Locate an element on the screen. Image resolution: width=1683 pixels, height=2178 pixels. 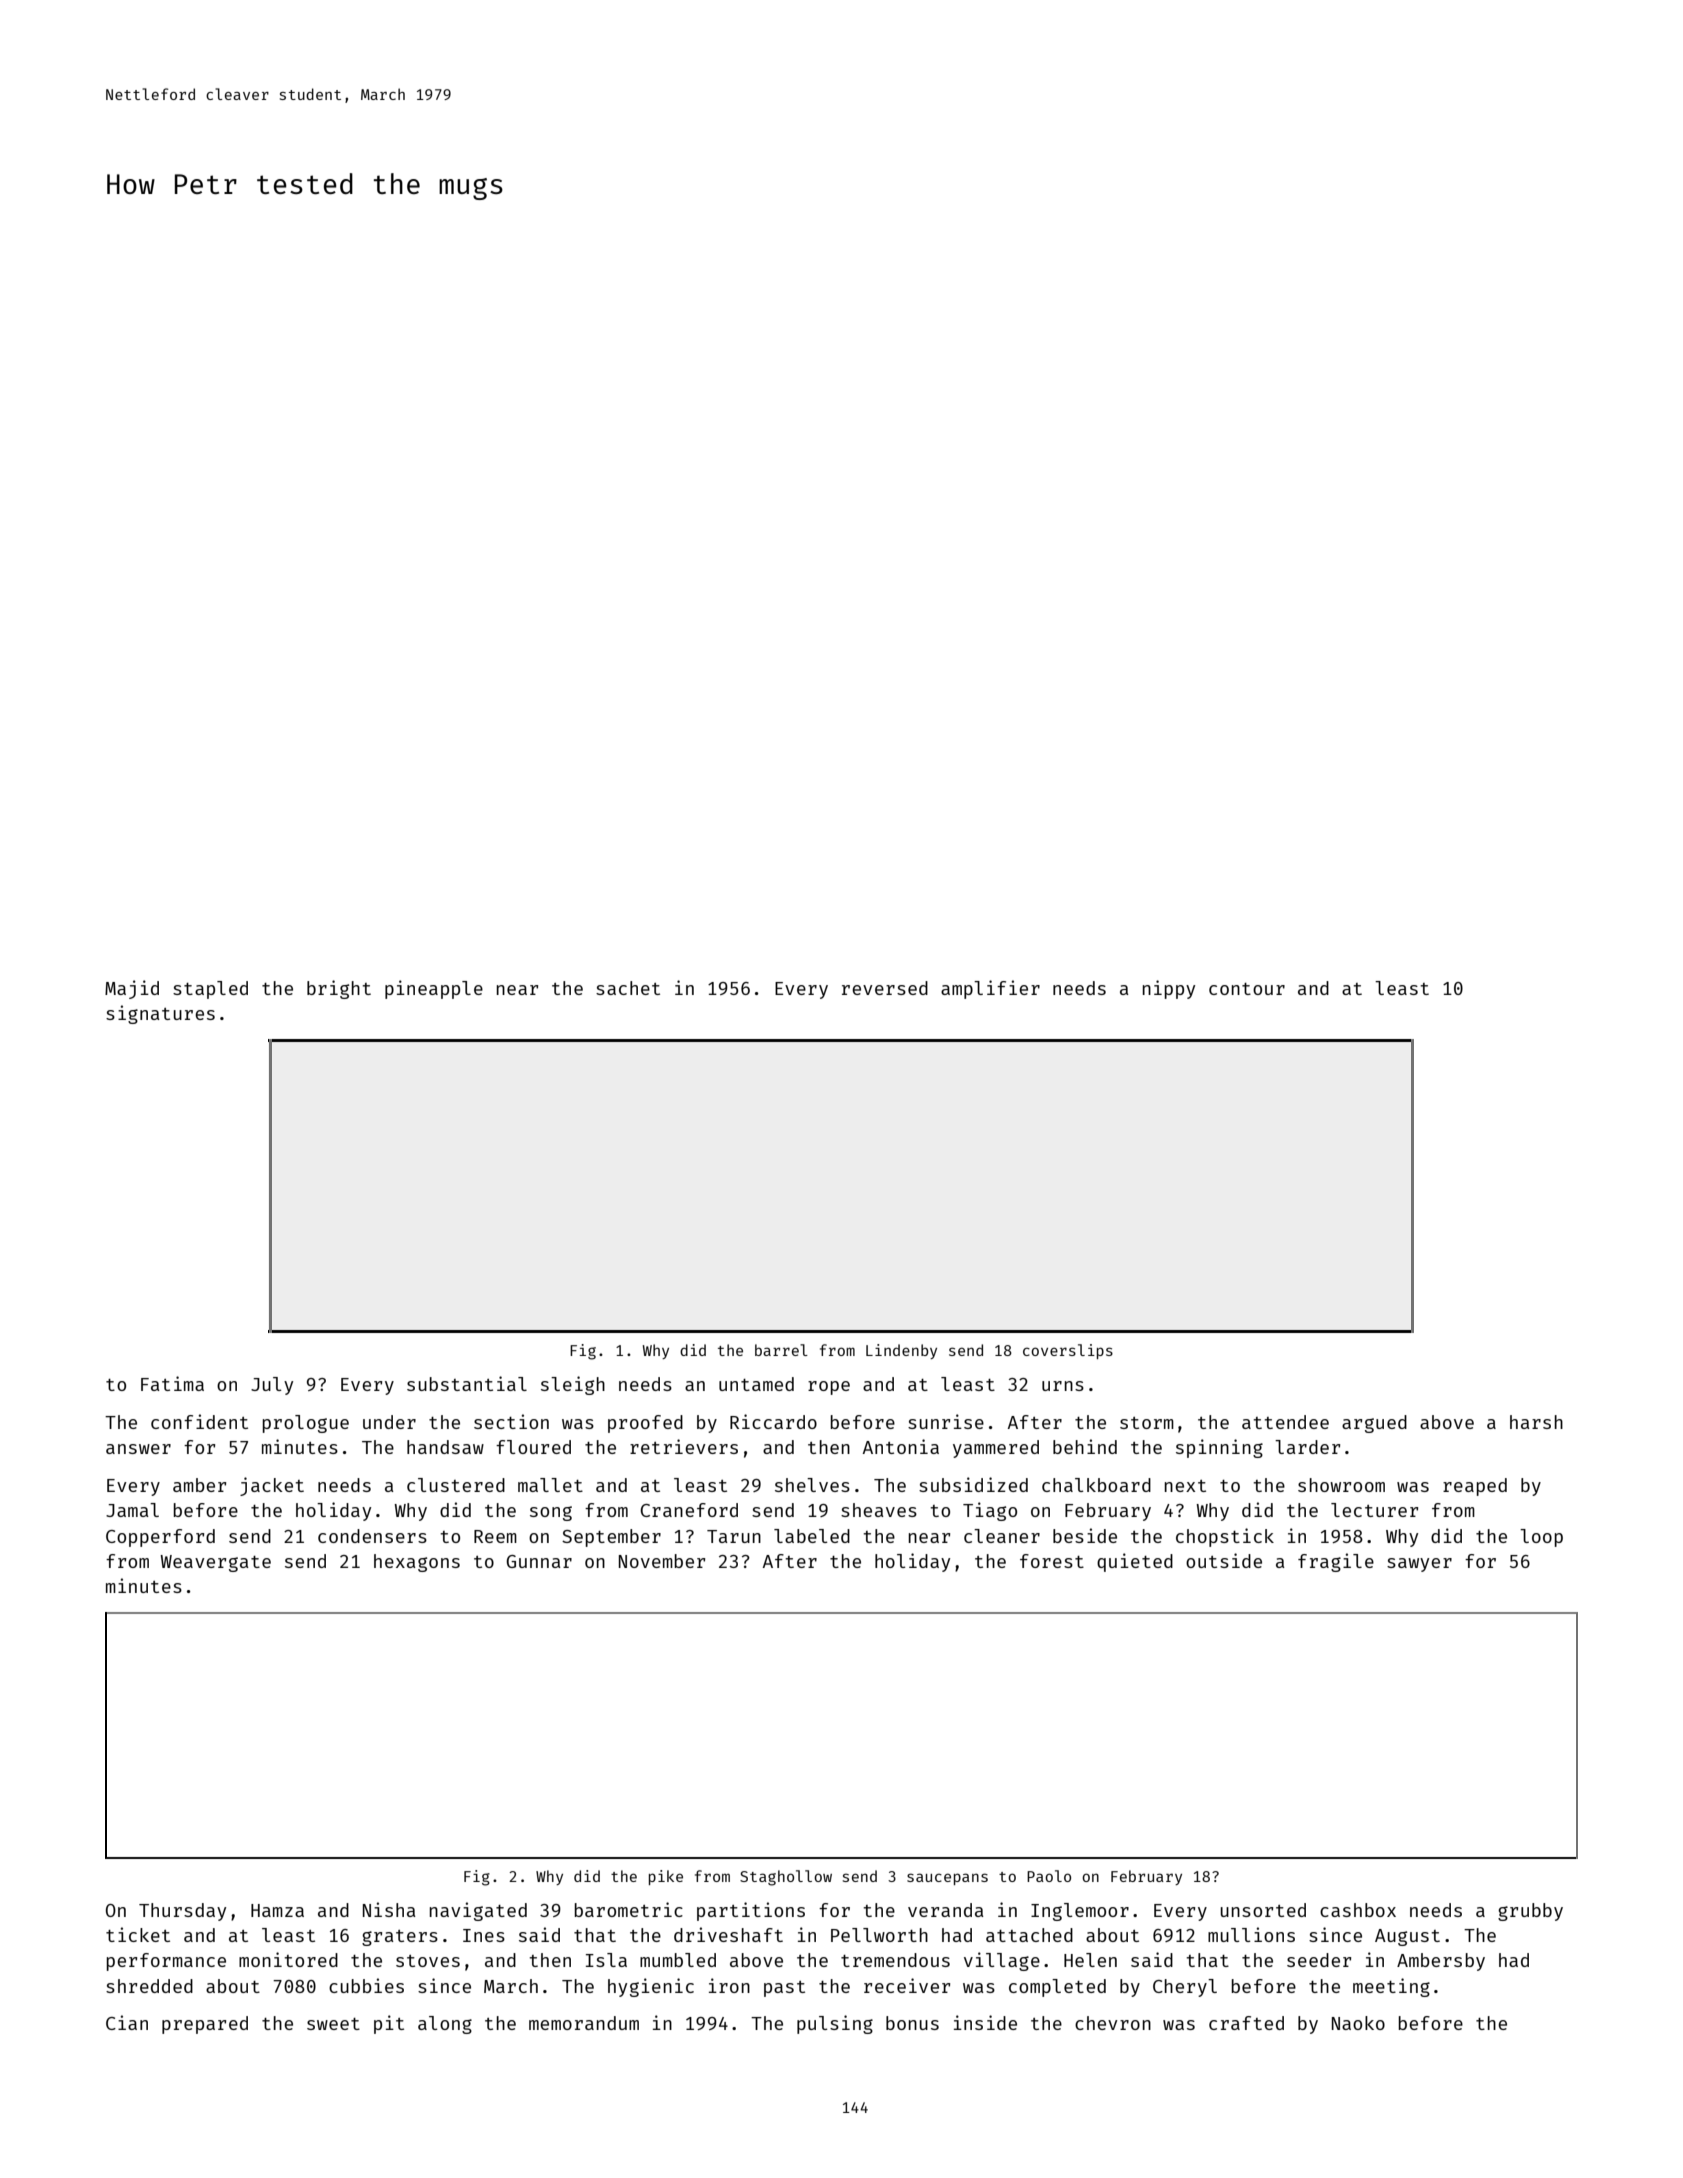
contour is located at coordinates (1247, 989).
